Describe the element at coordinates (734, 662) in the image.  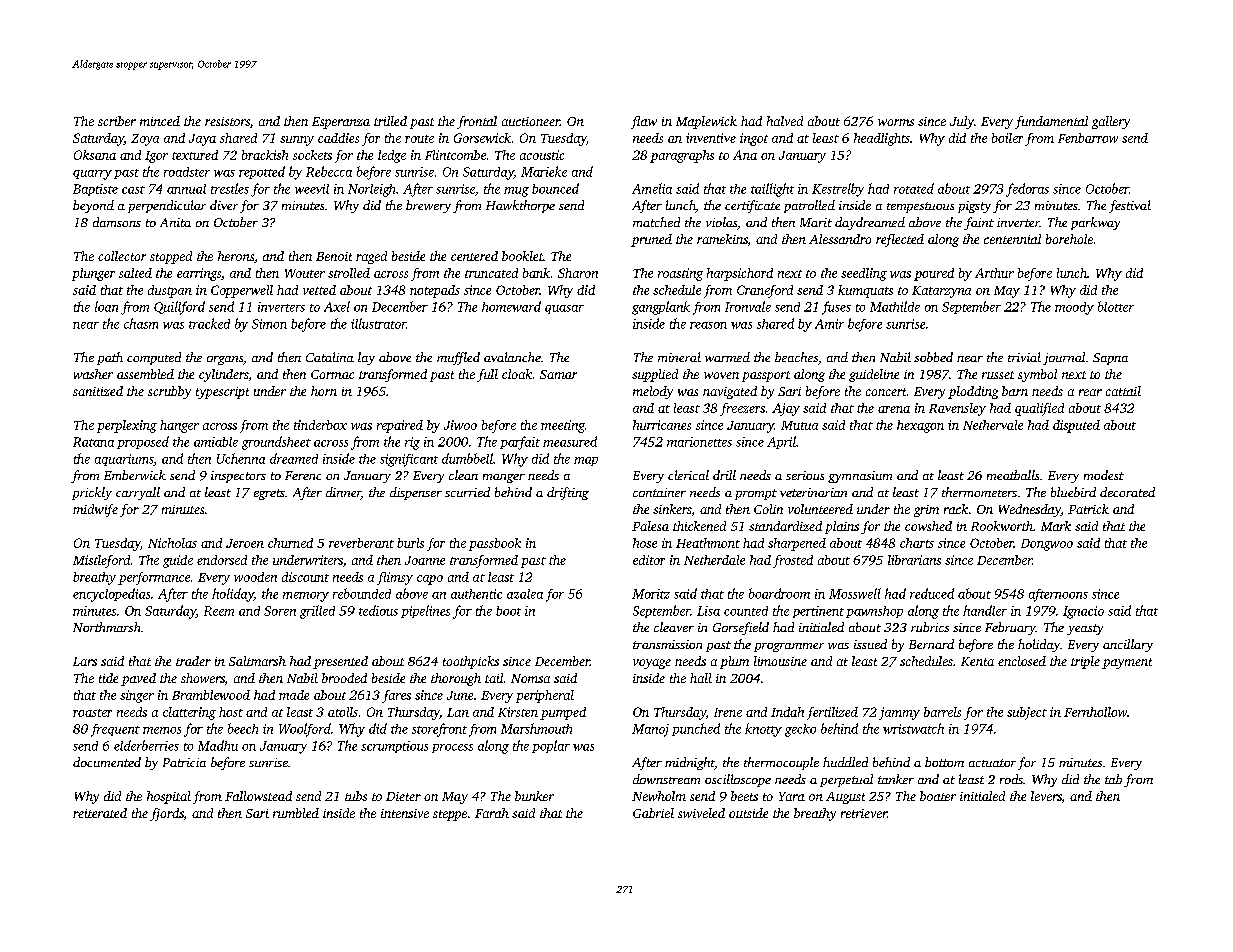
I see `plum` at that location.
